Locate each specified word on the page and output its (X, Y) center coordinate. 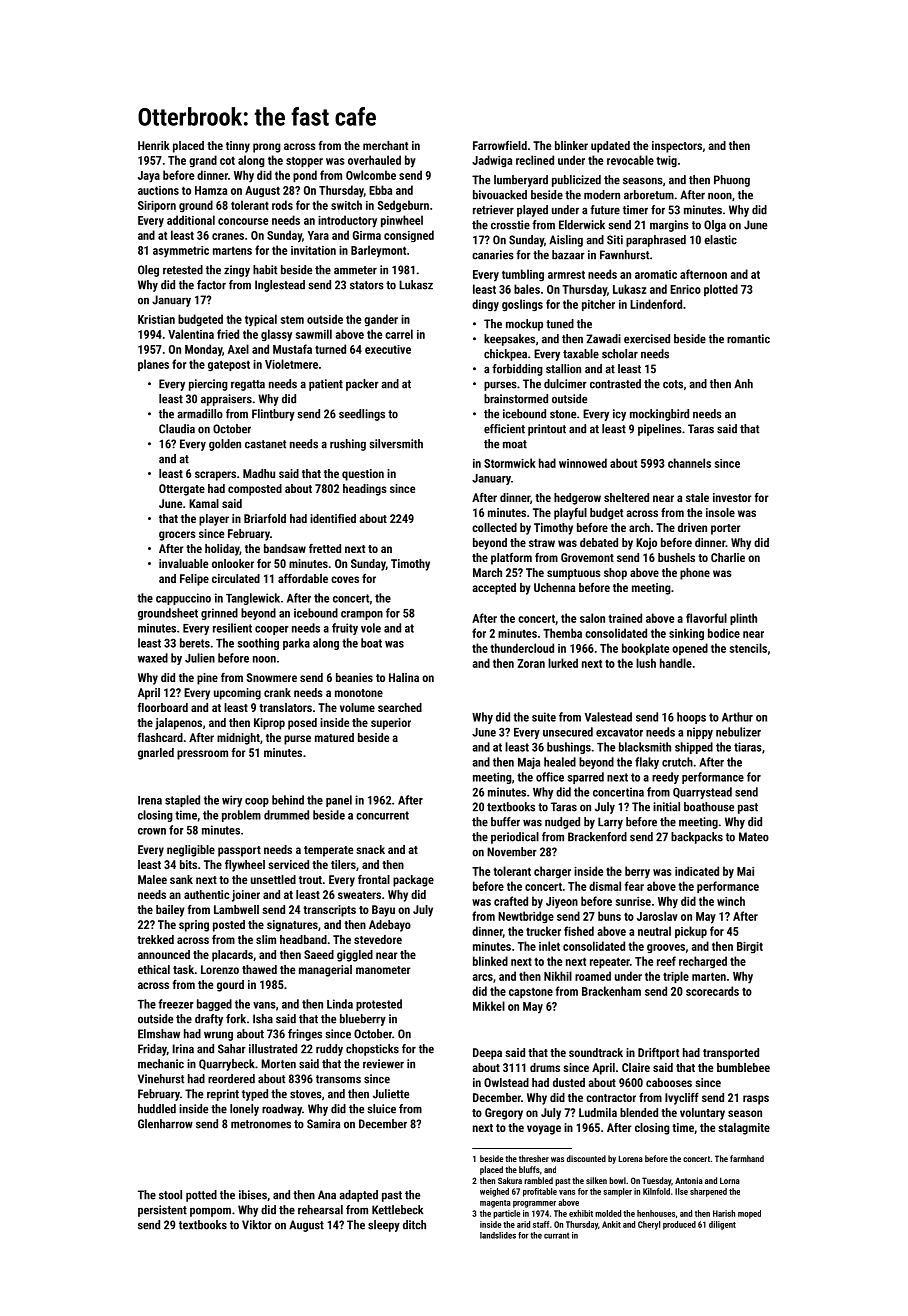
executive (388, 349)
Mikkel (489, 1006)
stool (170, 1195)
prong (267, 148)
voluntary (702, 1114)
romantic (748, 339)
